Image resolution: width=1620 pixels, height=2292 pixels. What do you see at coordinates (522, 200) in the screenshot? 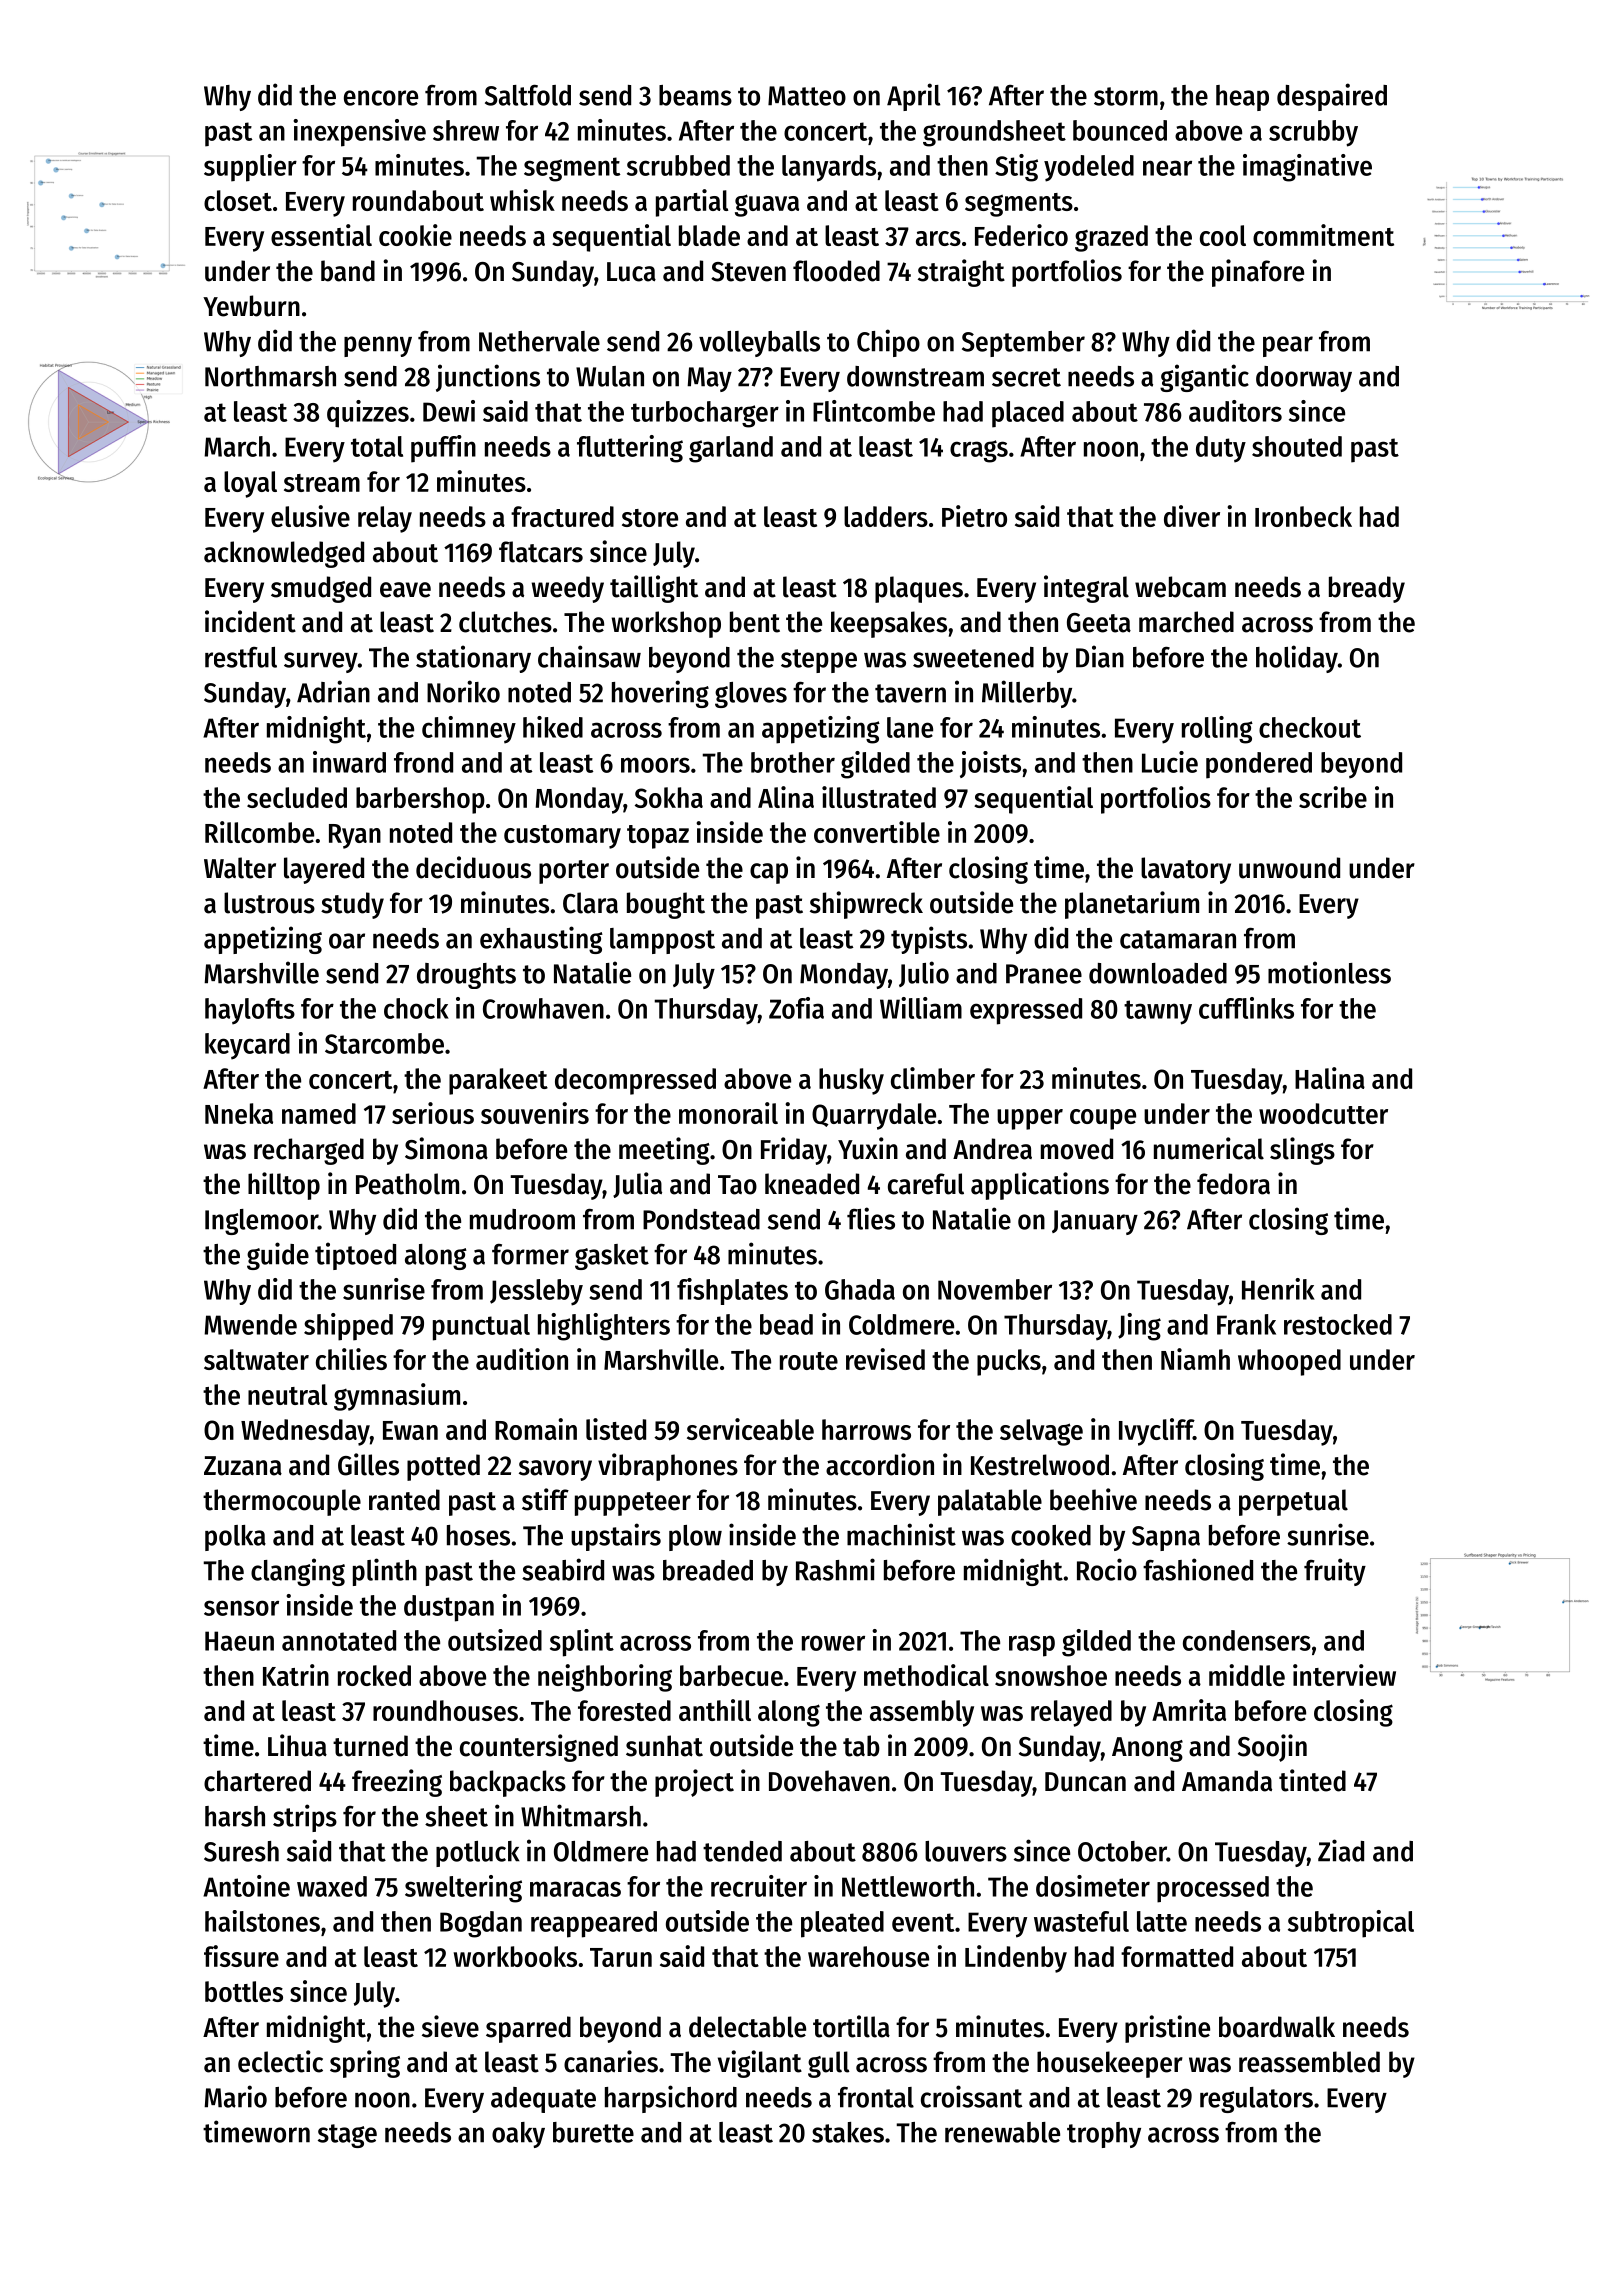
I see `whisk` at bounding box center [522, 200].
